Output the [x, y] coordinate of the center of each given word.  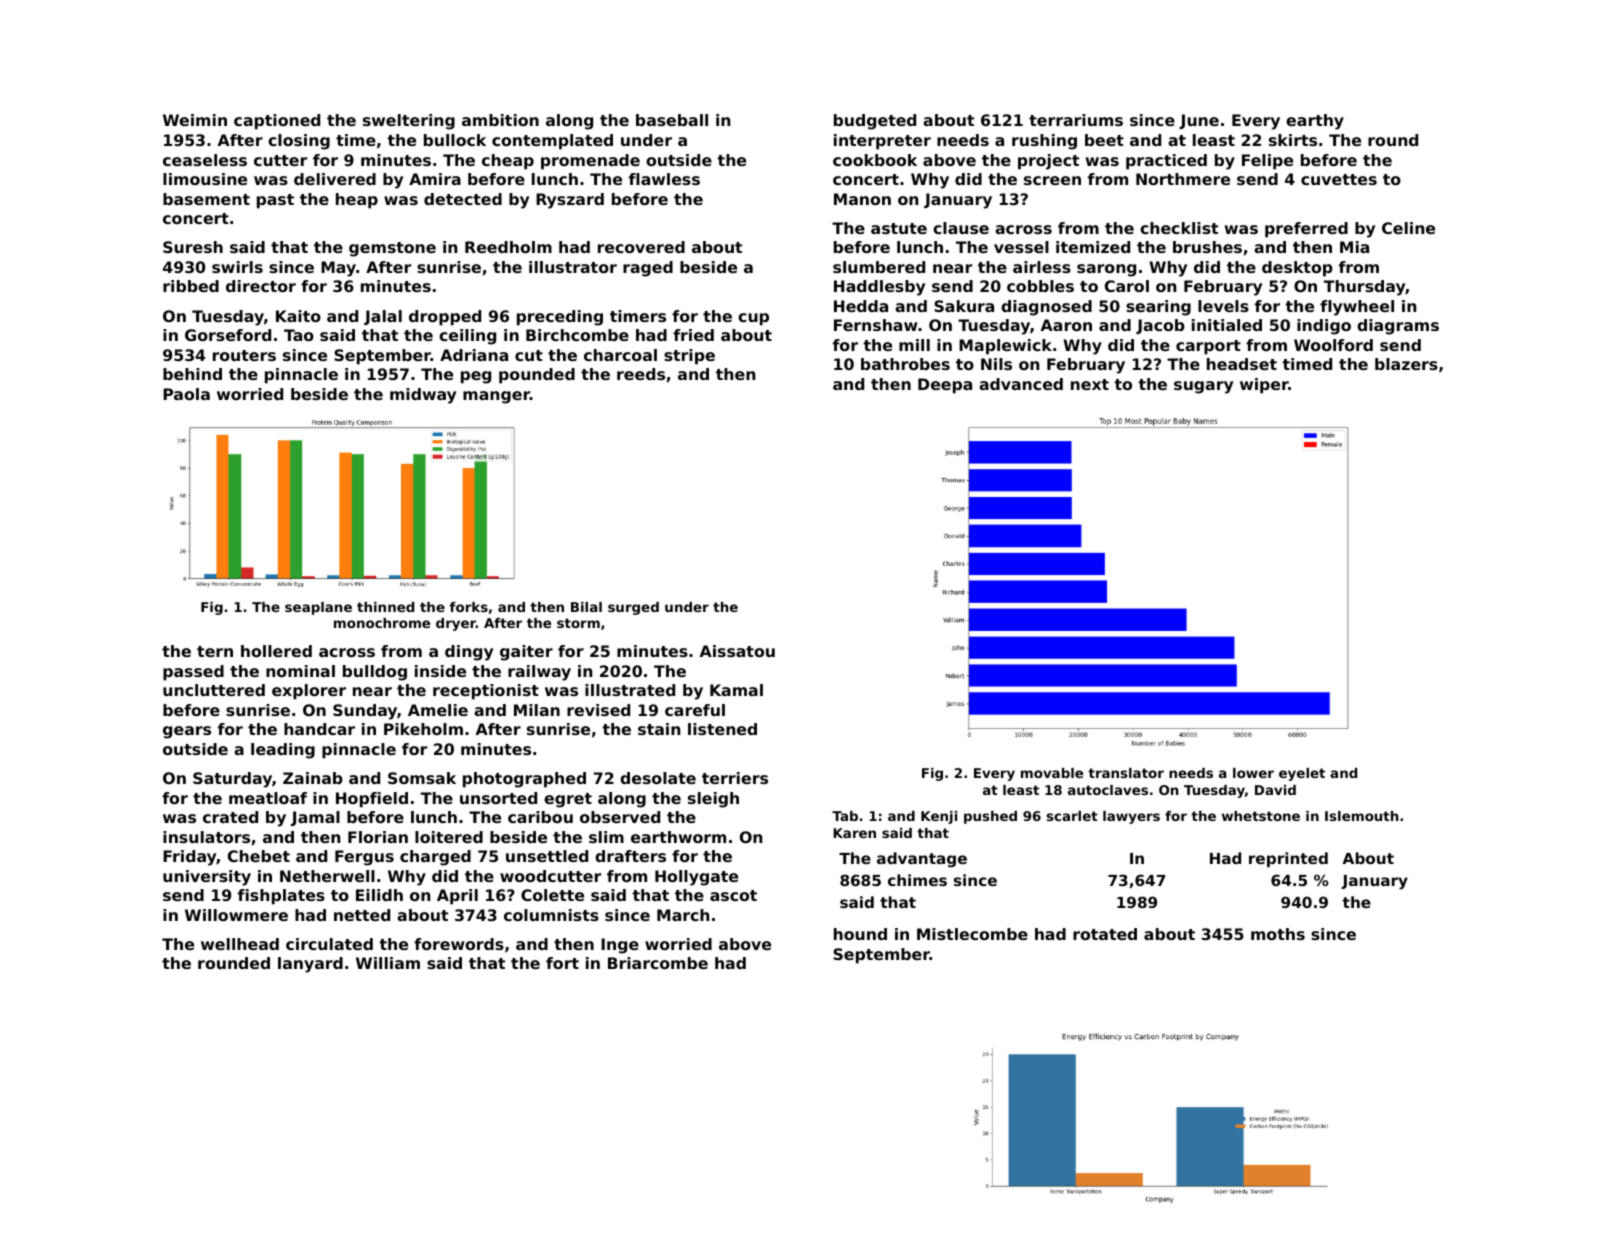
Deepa [945, 386]
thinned [385, 607]
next [1090, 384]
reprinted [1288, 859]
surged [633, 608]
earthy [1315, 122]
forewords [459, 944]
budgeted [875, 122]
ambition [500, 120]
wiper [1264, 386]
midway [423, 396]
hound [860, 934]
